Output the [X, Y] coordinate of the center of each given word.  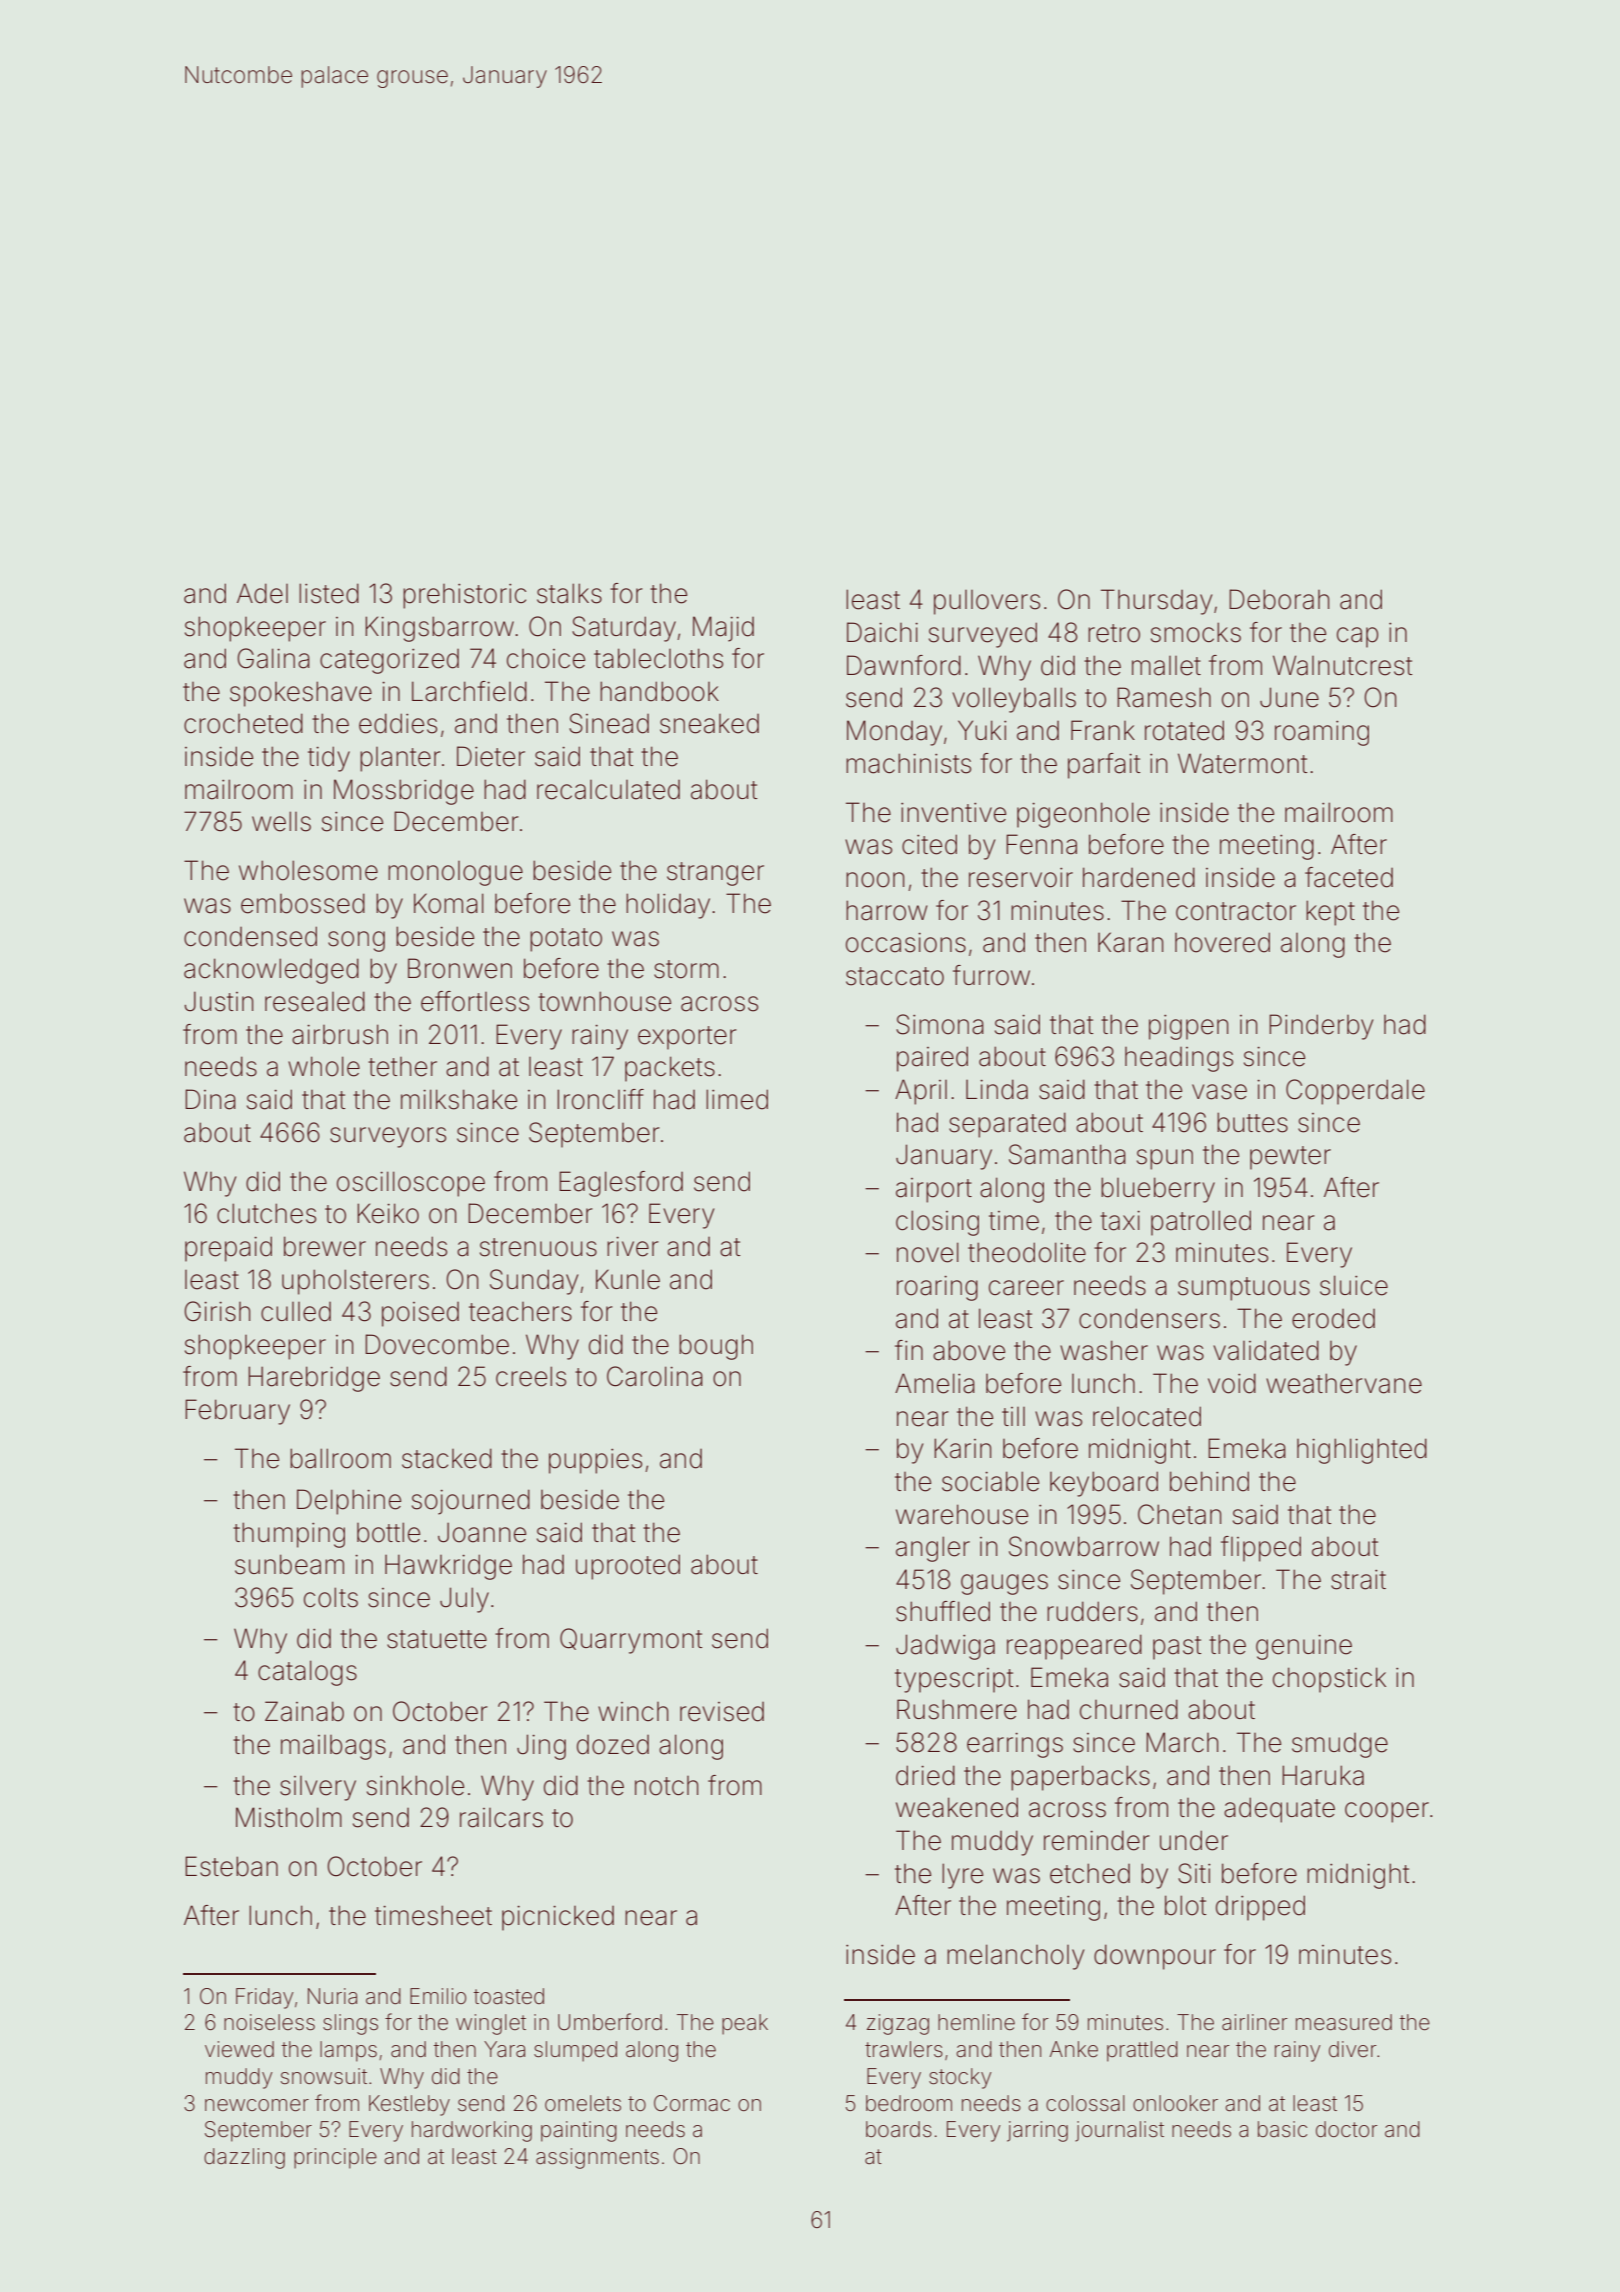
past [1177, 1648]
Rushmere [957, 1709]
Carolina [655, 1376]
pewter [1290, 1158]
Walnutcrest [1343, 665]
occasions [906, 942]
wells [281, 821]
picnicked [558, 1918]
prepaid [228, 1249]
